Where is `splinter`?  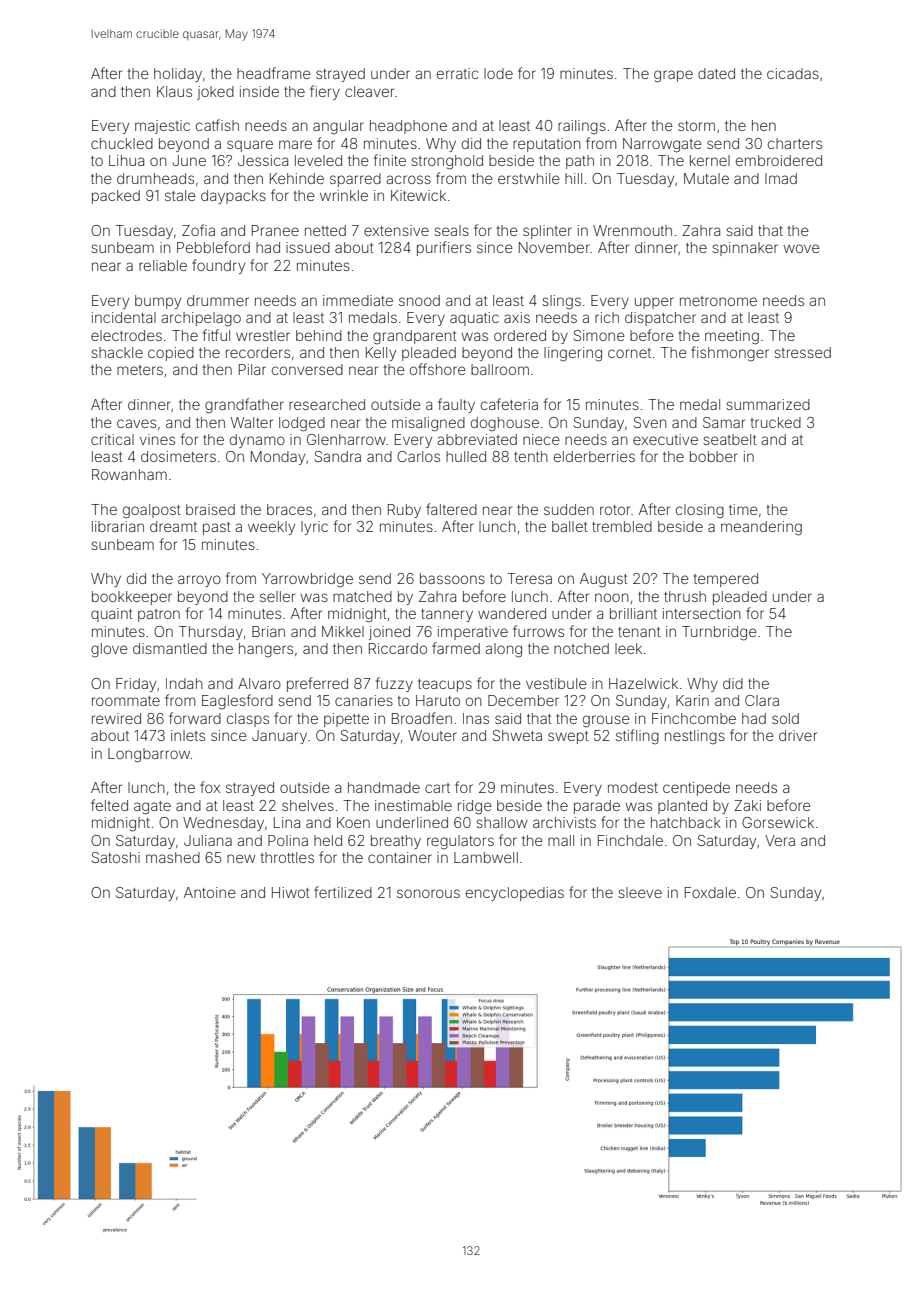 splinter is located at coordinates (547, 232).
